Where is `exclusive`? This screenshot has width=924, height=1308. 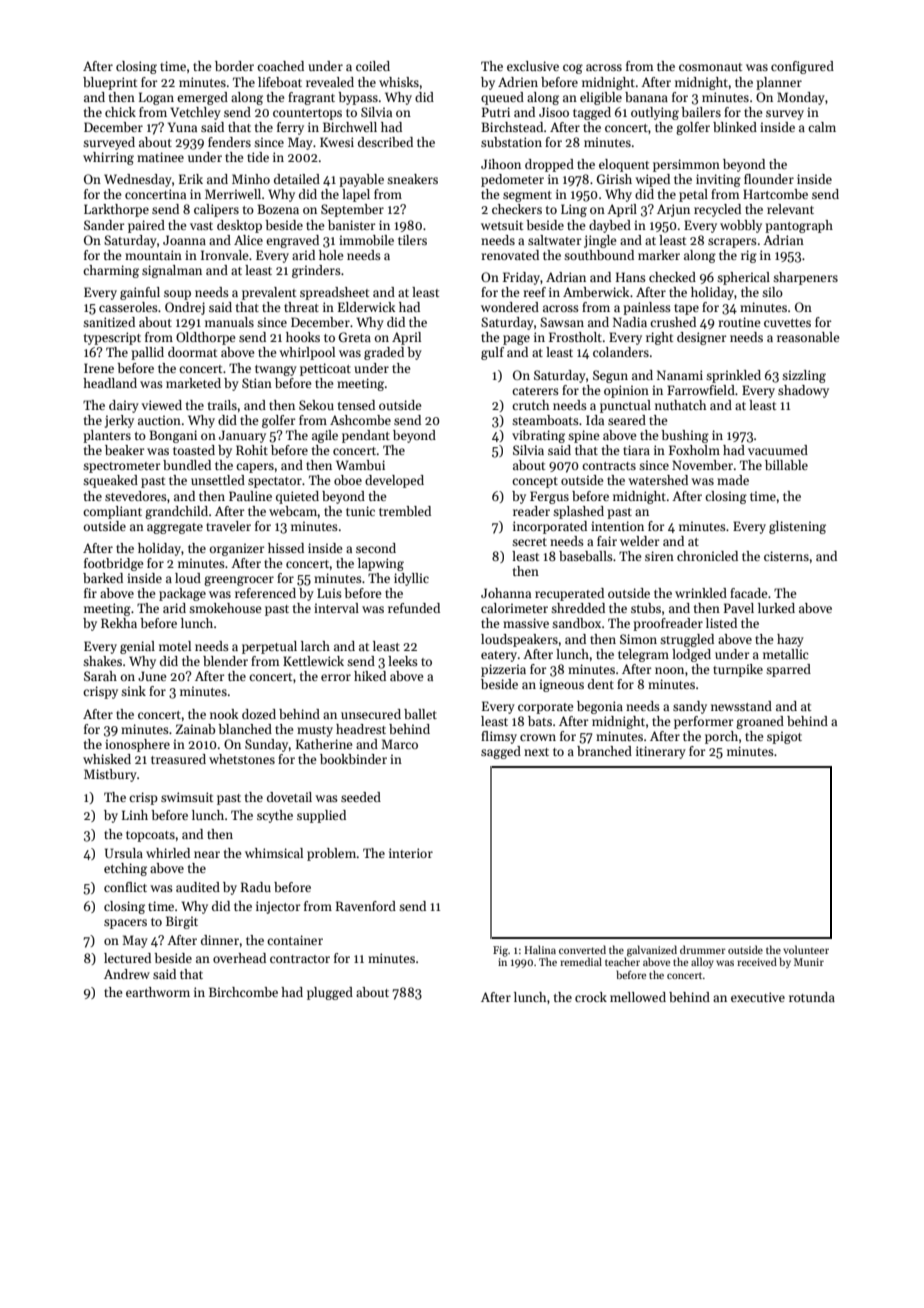
exclusive is located at coordinates (533, 66).
